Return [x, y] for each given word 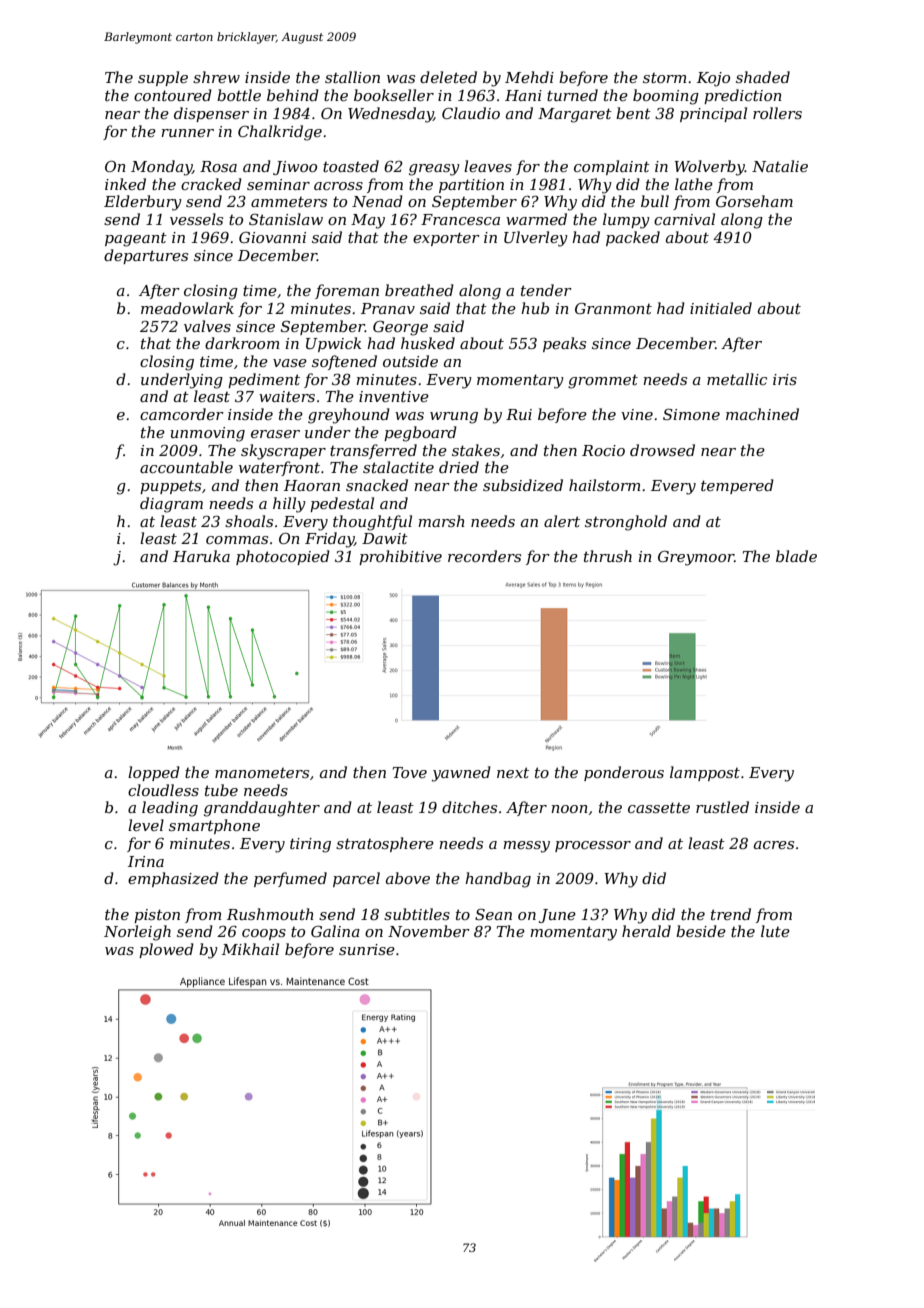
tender [546, 290]
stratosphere [385, 844]
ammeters [289, 202]
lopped [154, 773]
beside [701, 931]
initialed [721, 308]
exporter [446, 239]
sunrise [367, 949]
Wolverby [709, 168]
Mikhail [250, 949]
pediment [264, 380]
